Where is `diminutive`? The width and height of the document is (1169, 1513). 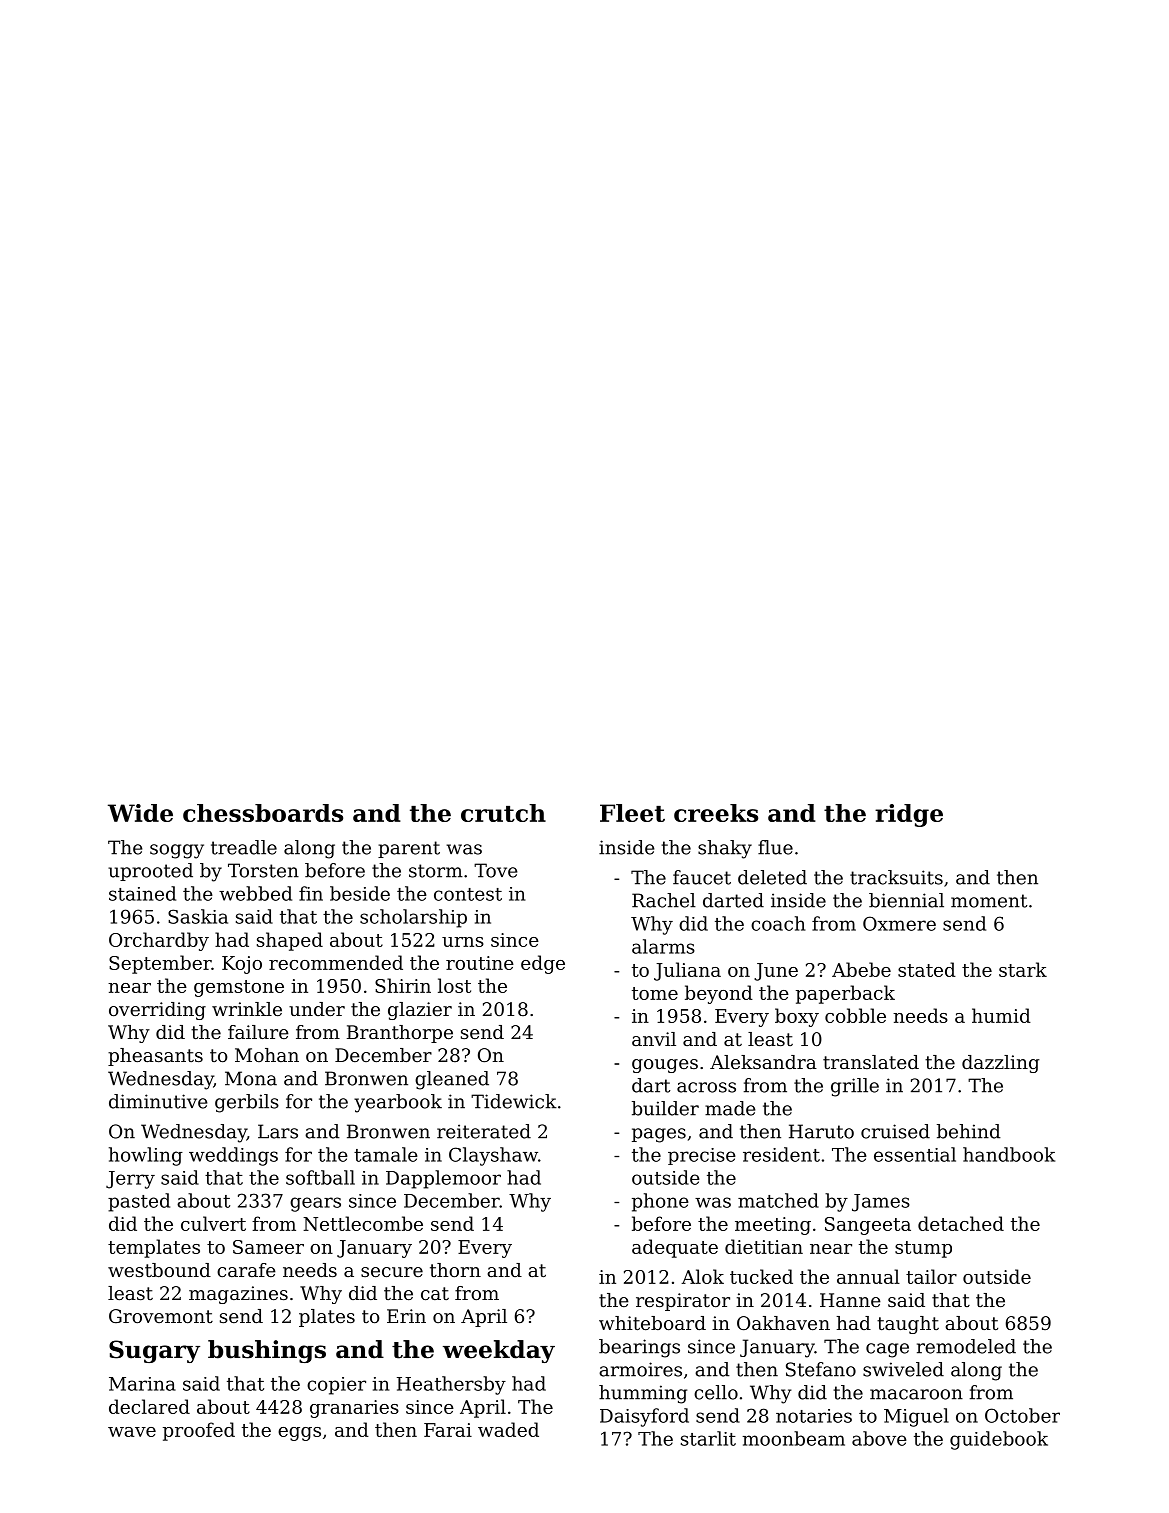 diminutive is located at coordinates (158, 1101).
